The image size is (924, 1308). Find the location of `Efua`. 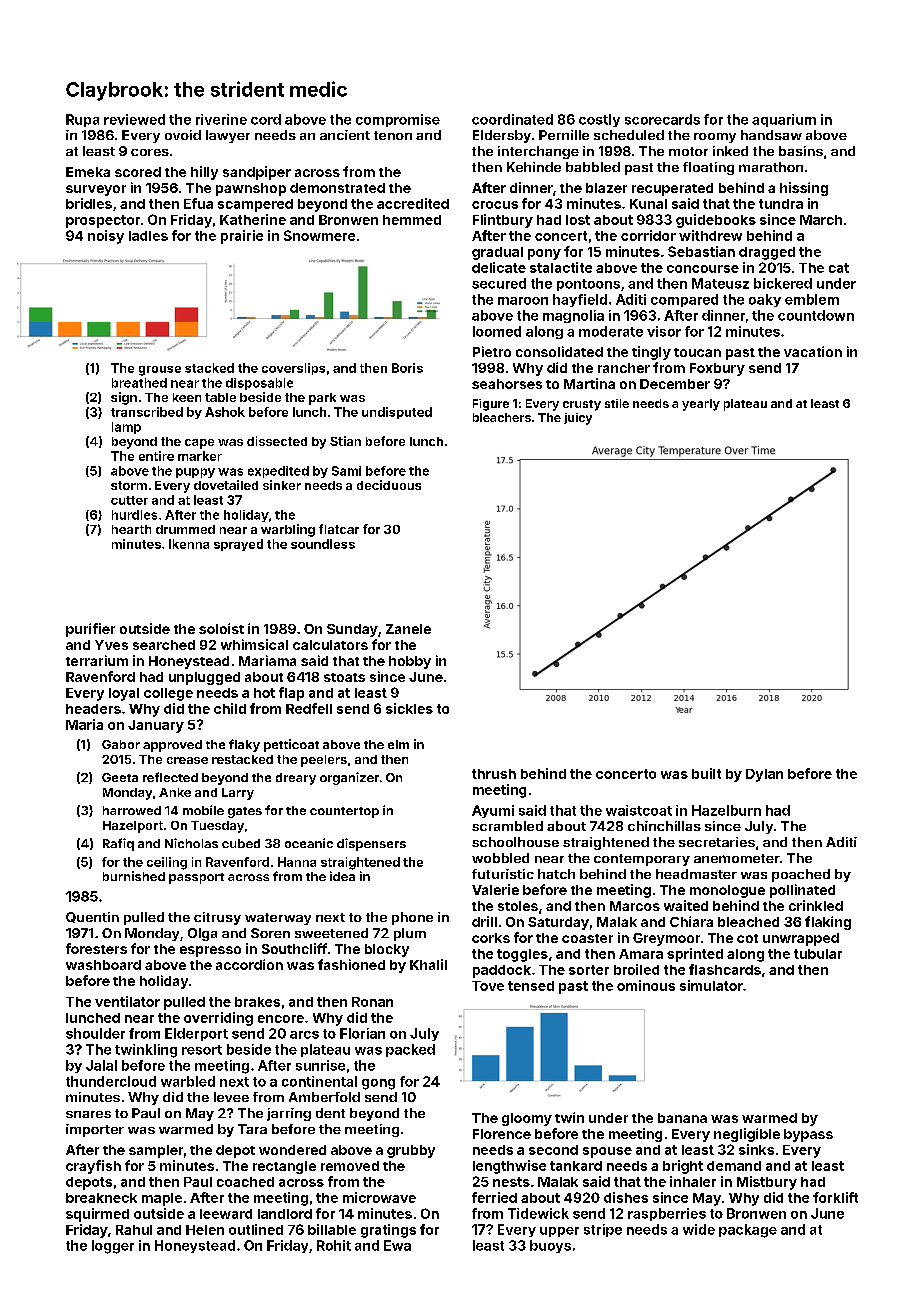

Efua is located at coordinates (198, 203).
